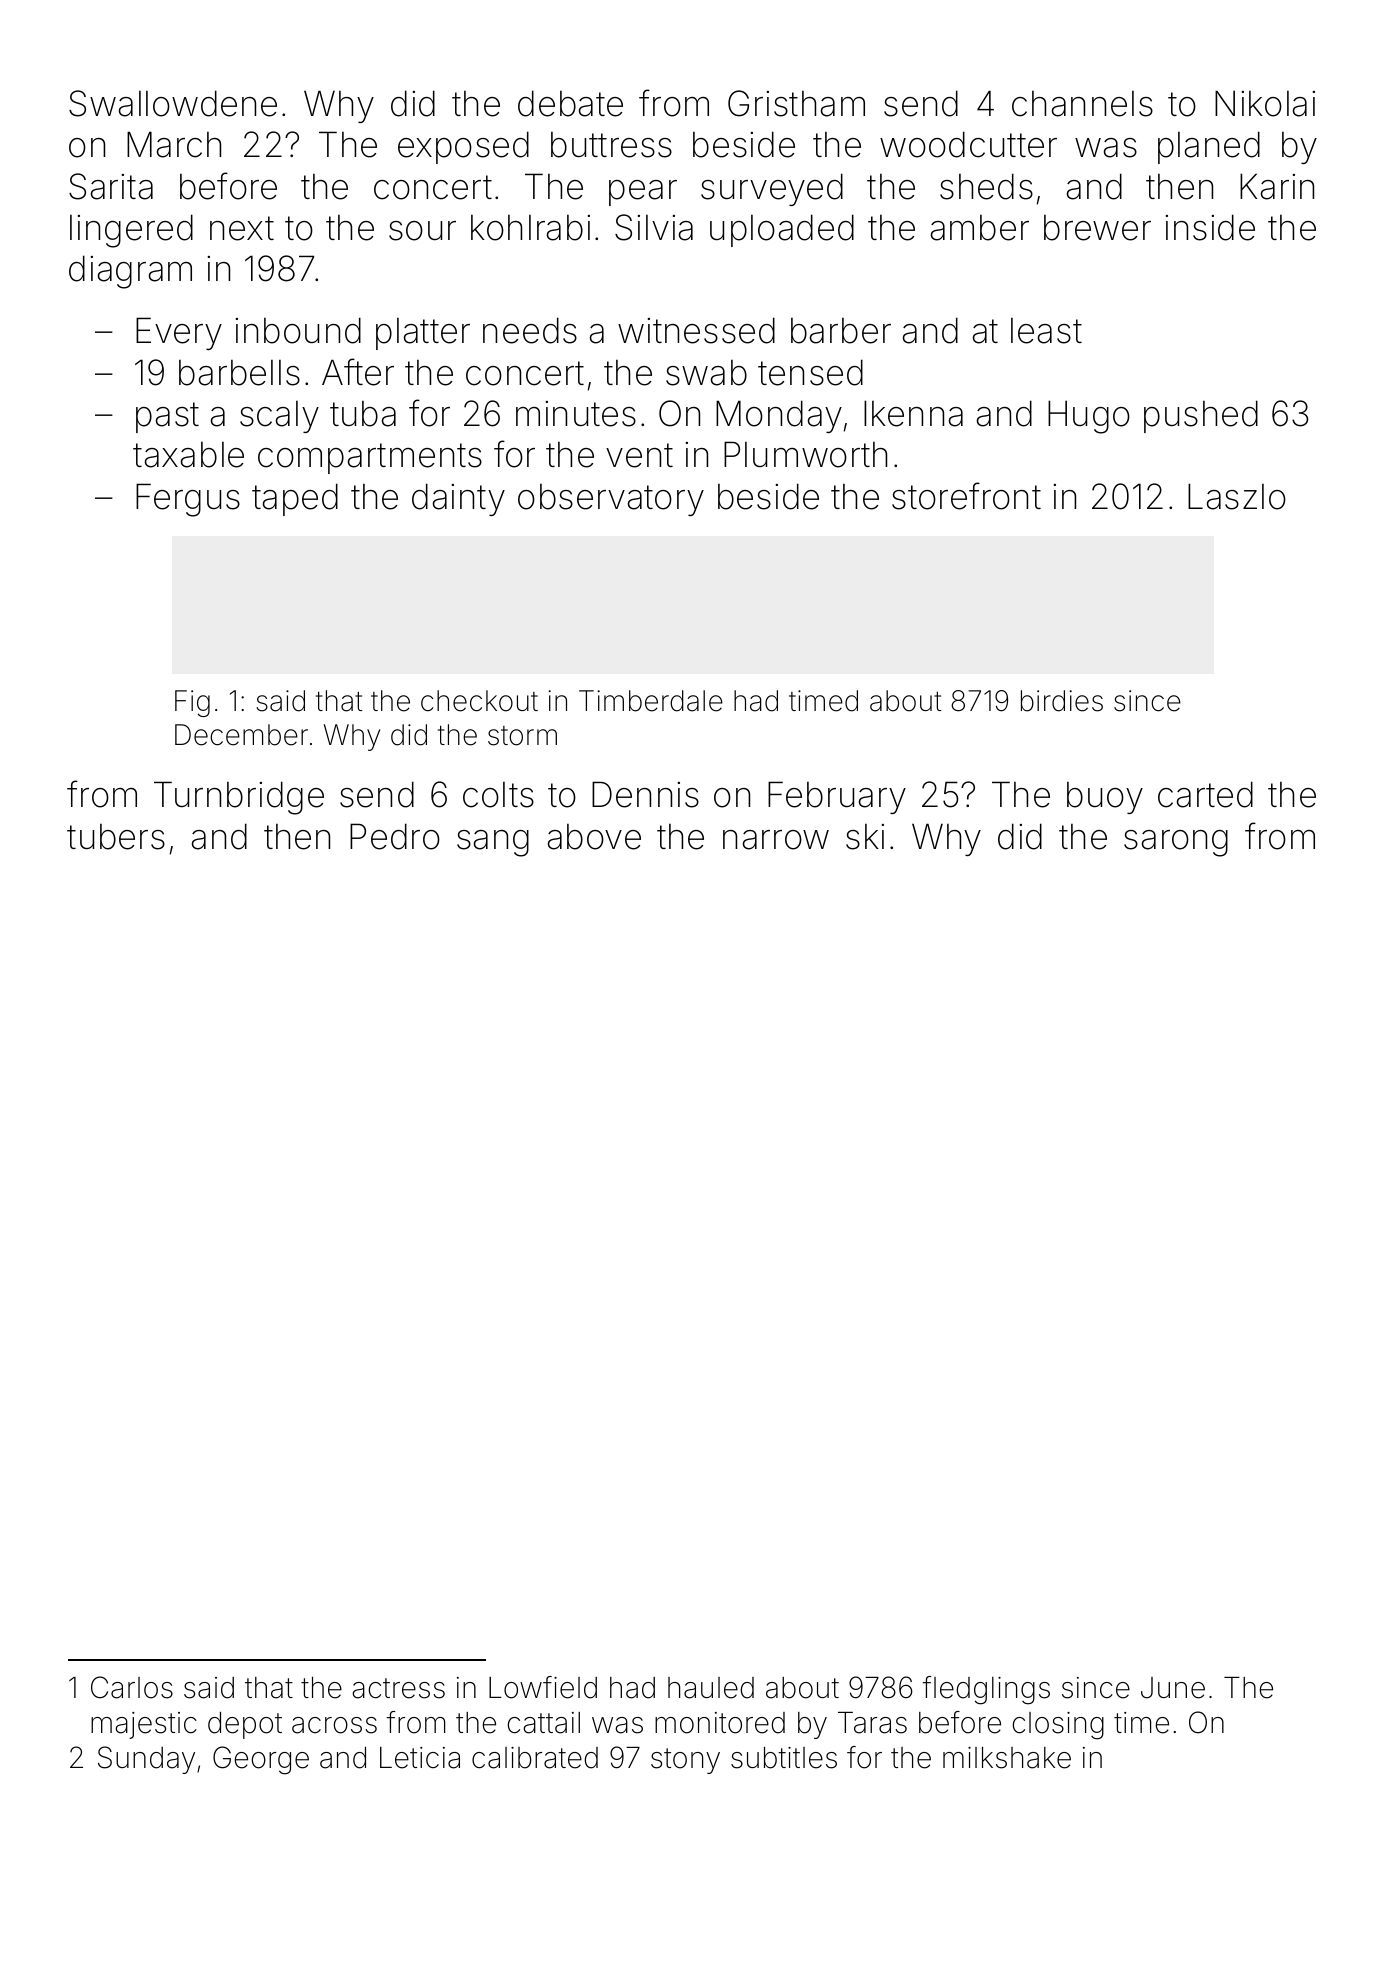 The height and width of the document is (1969, 1386). I want to click on barber, so click(841, 331).
